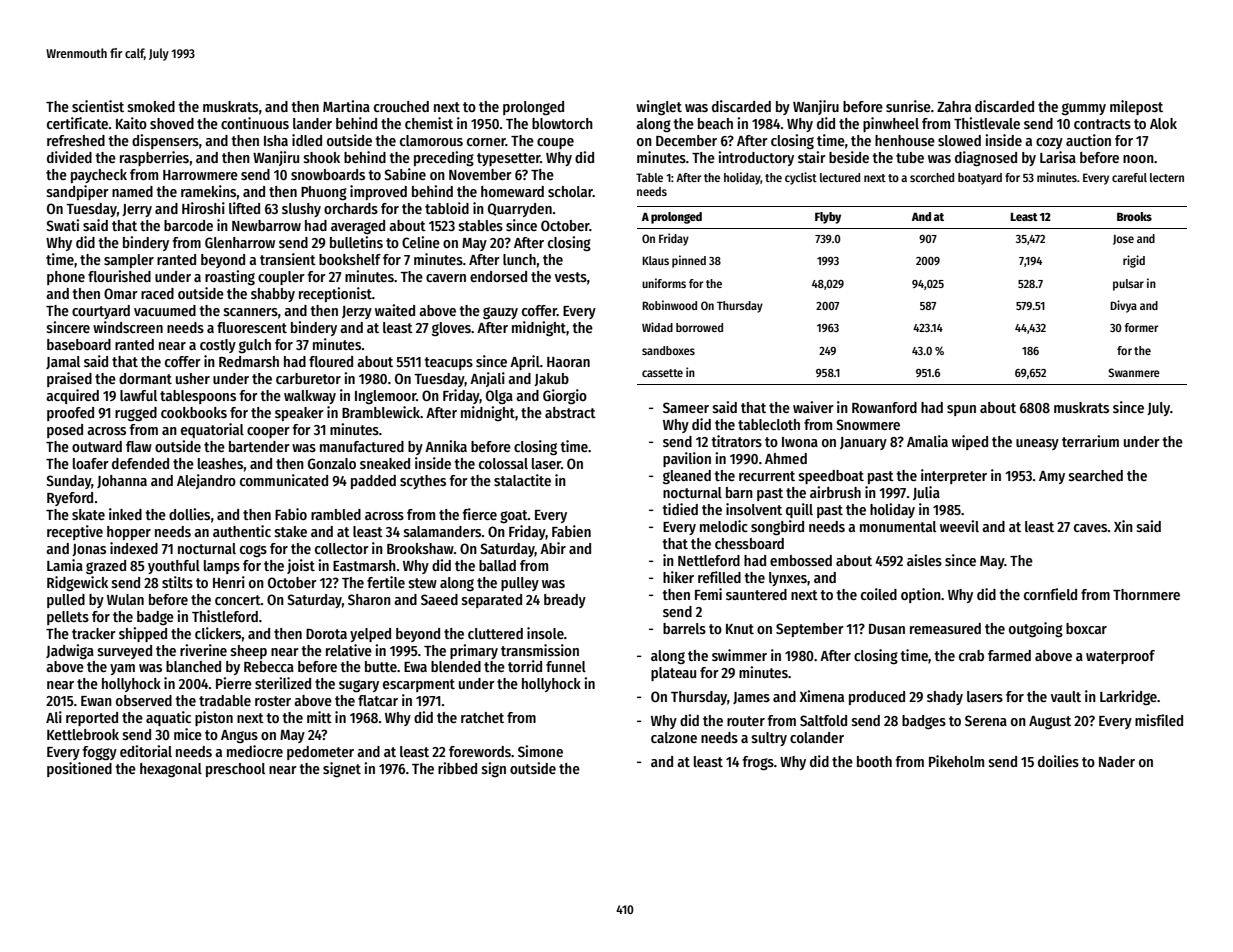 Image resolution: width=1233 pixels, height=952 pixels. What do you see at coordinates (1086, 628) in the page?
I see `boxcar` at bounding box center [1086, 628].
